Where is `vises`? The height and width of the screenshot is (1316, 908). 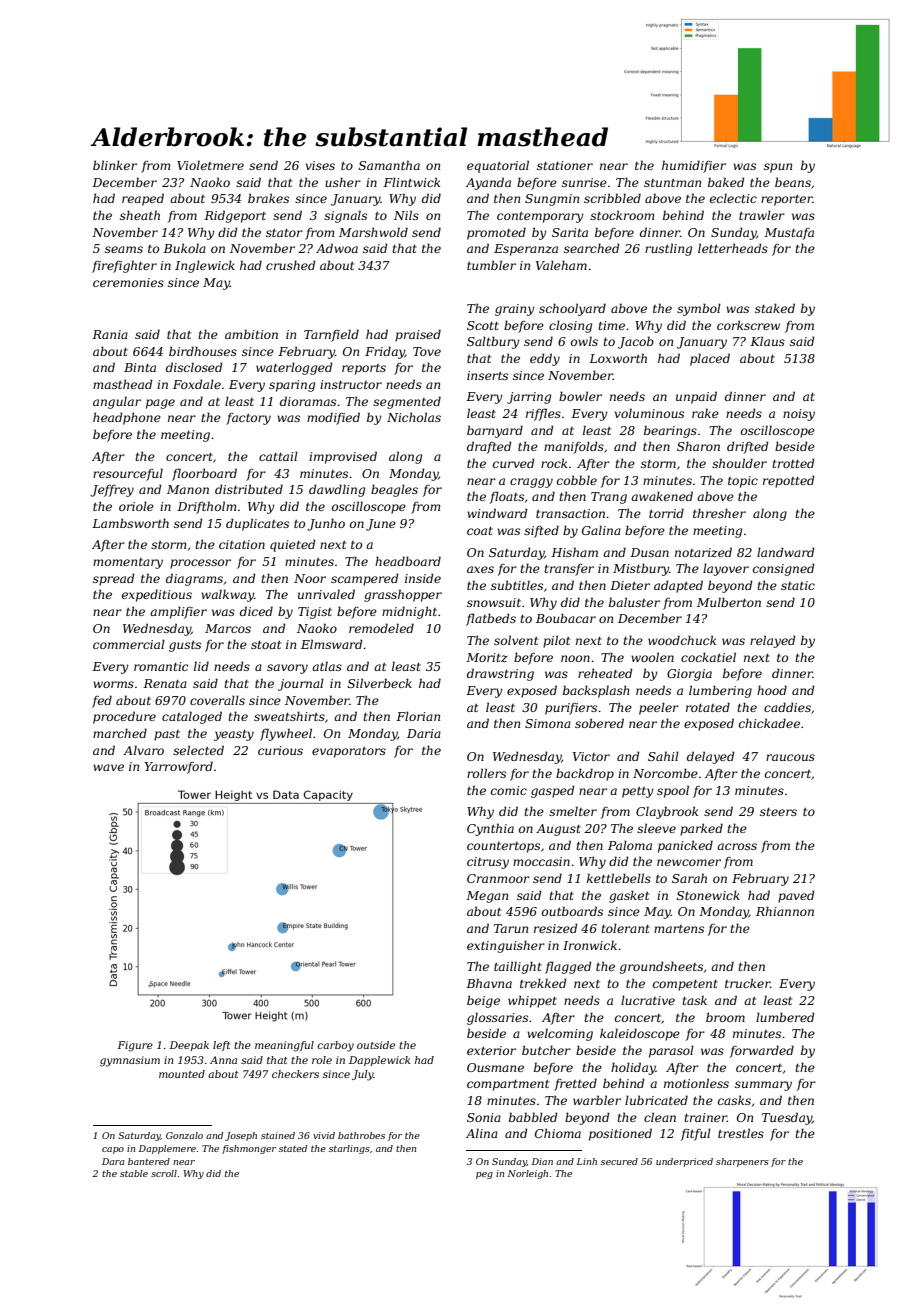
vises is located at coordinates (320, 165).
